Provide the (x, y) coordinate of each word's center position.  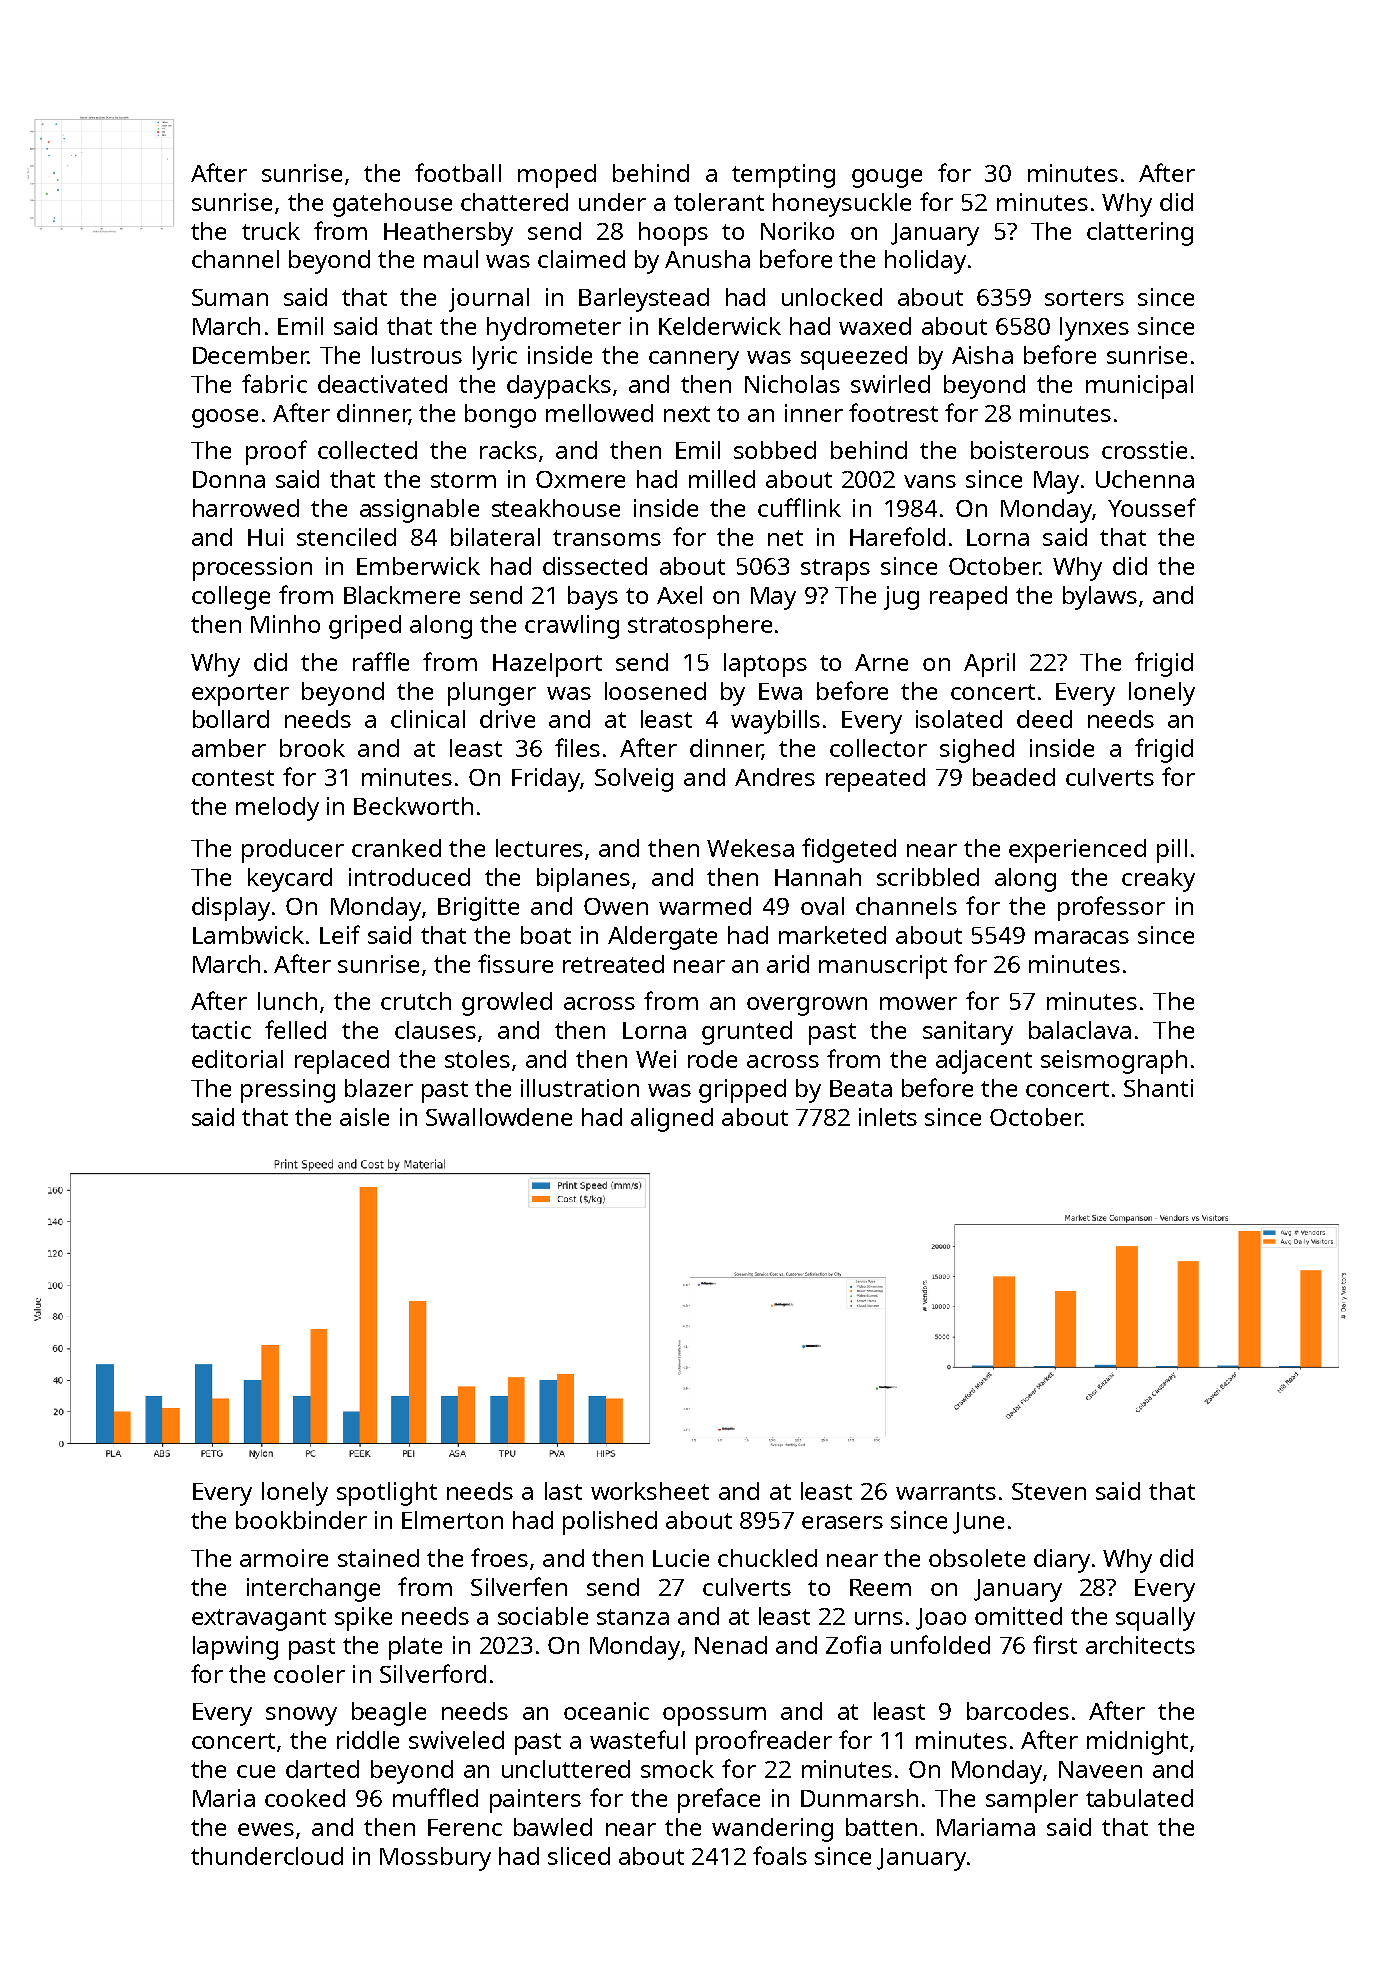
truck (271, 231)
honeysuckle (842, 205)
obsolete (977, 1558)
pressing (288, 1091)
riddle (368, 1740)
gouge (887, 178)
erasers (842, 1522)
